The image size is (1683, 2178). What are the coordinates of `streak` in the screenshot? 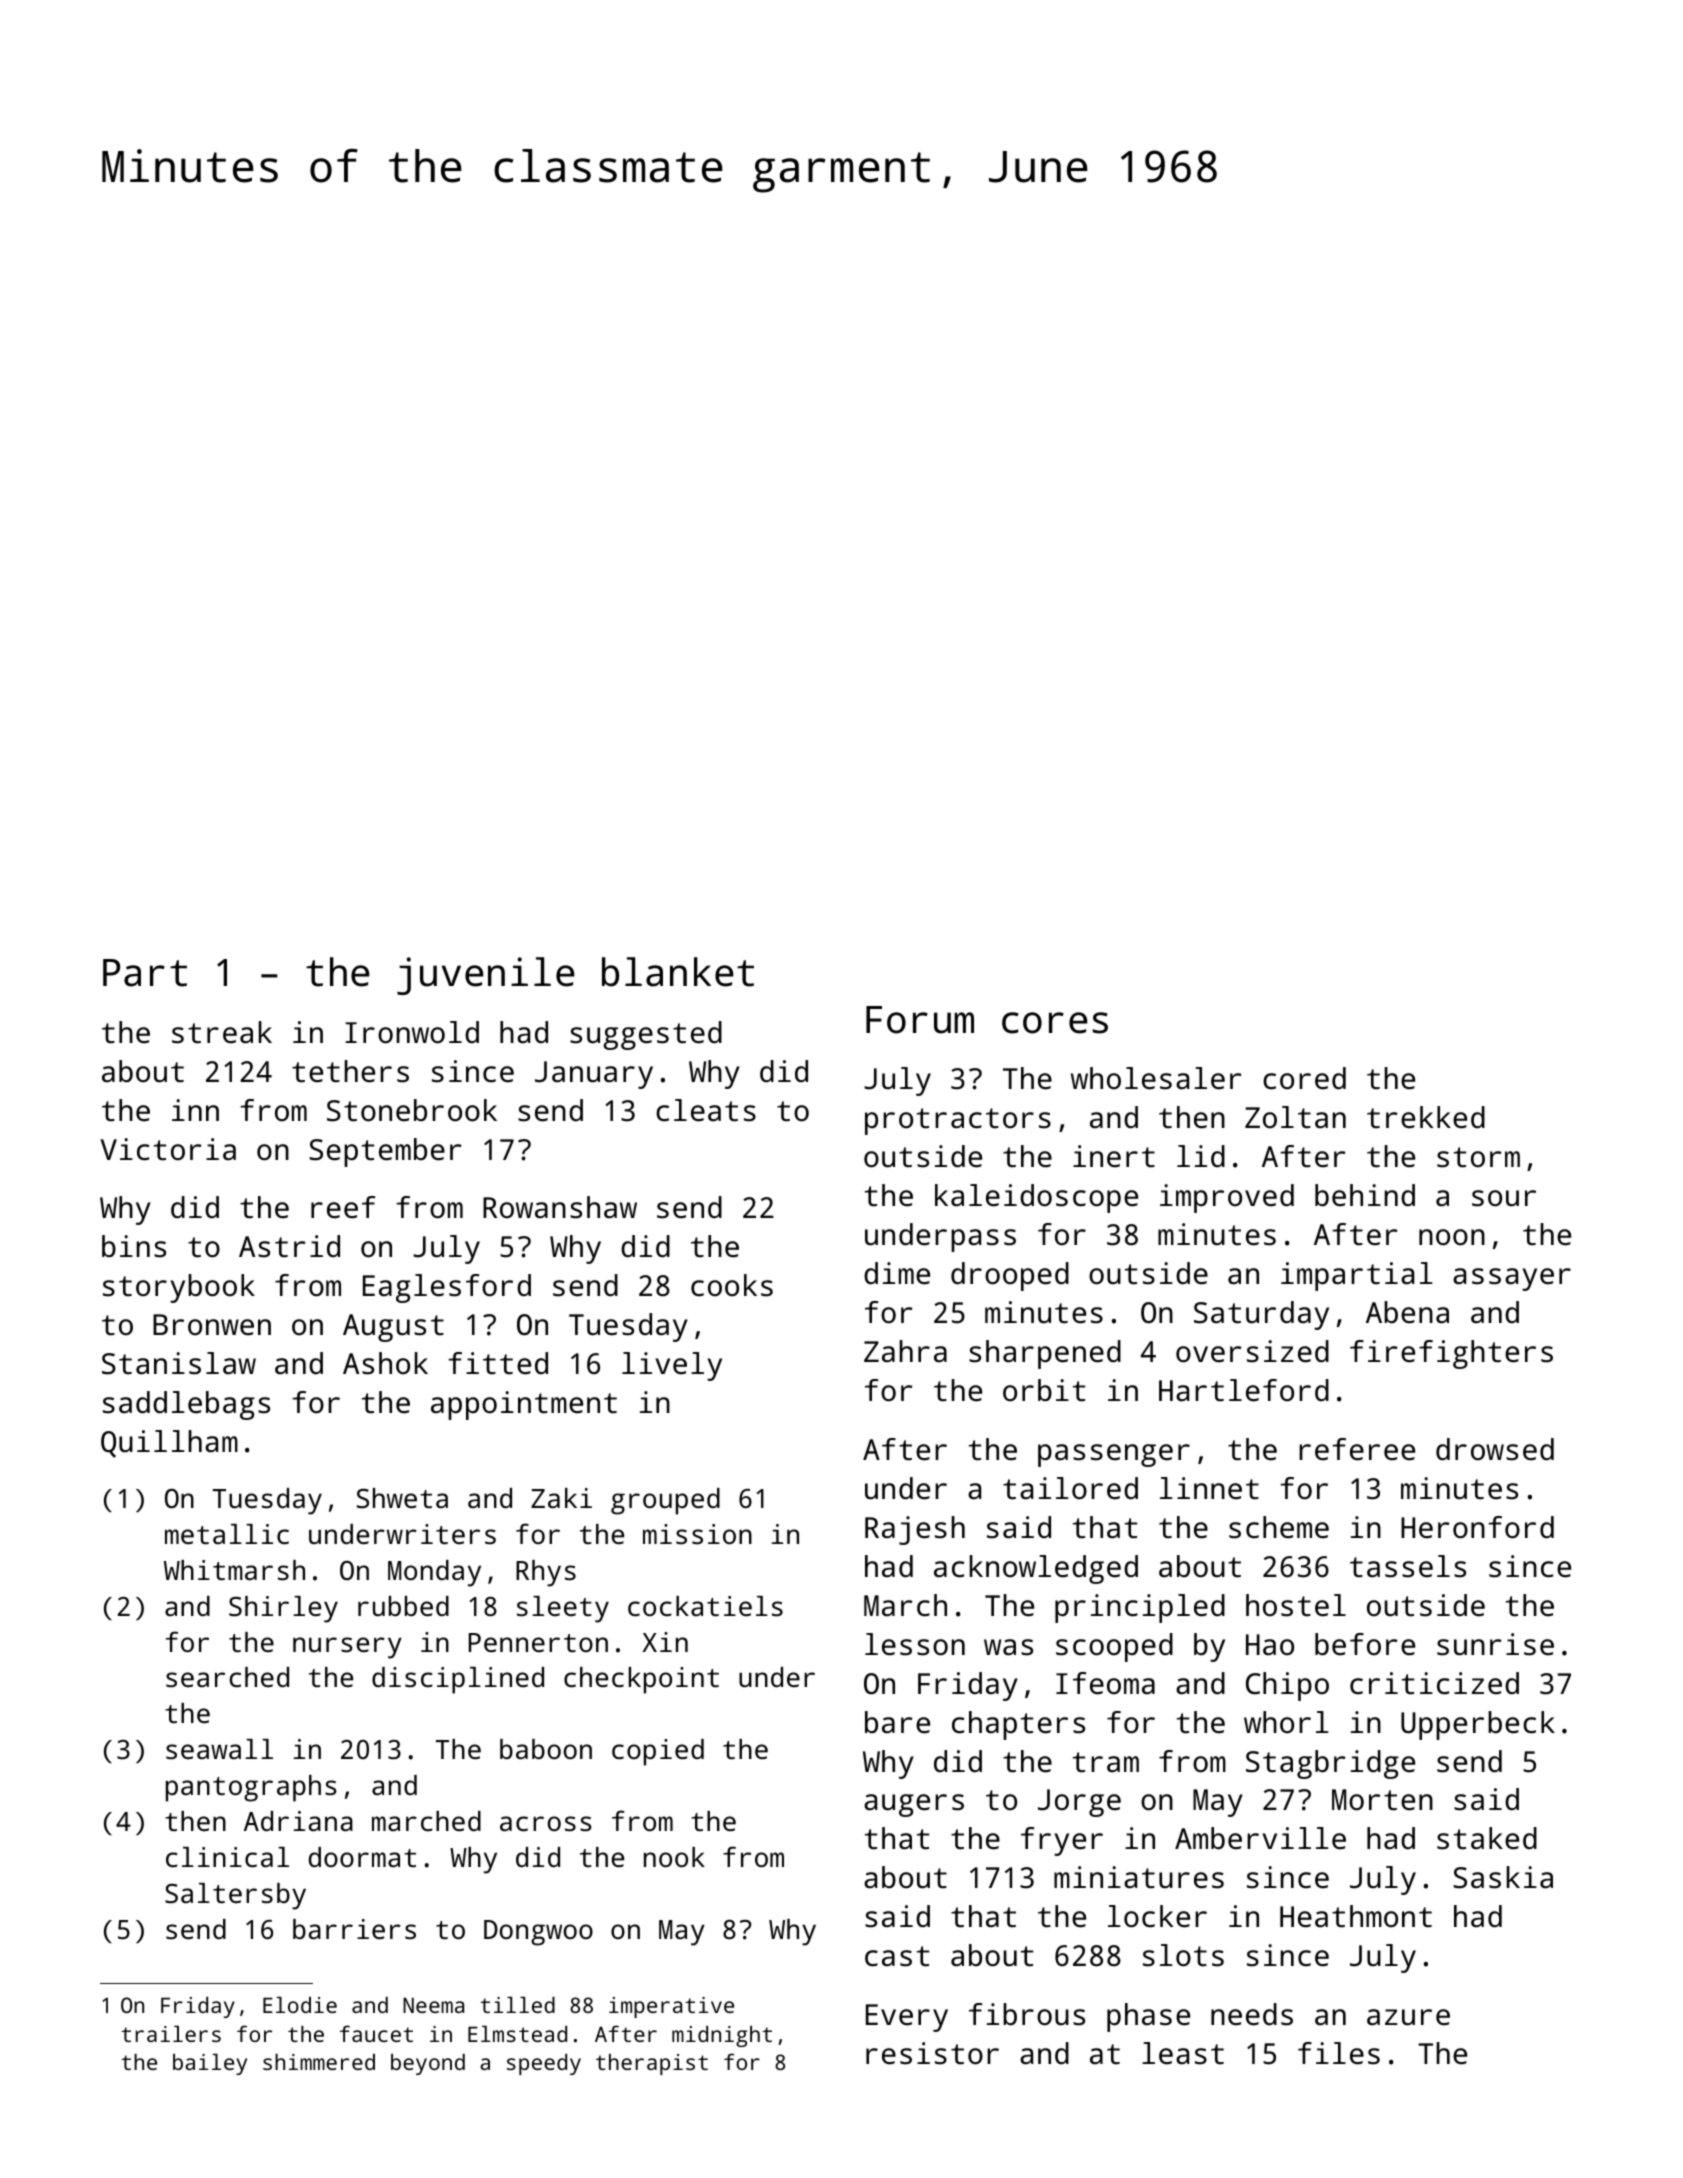 It's located at (222, 1032).
